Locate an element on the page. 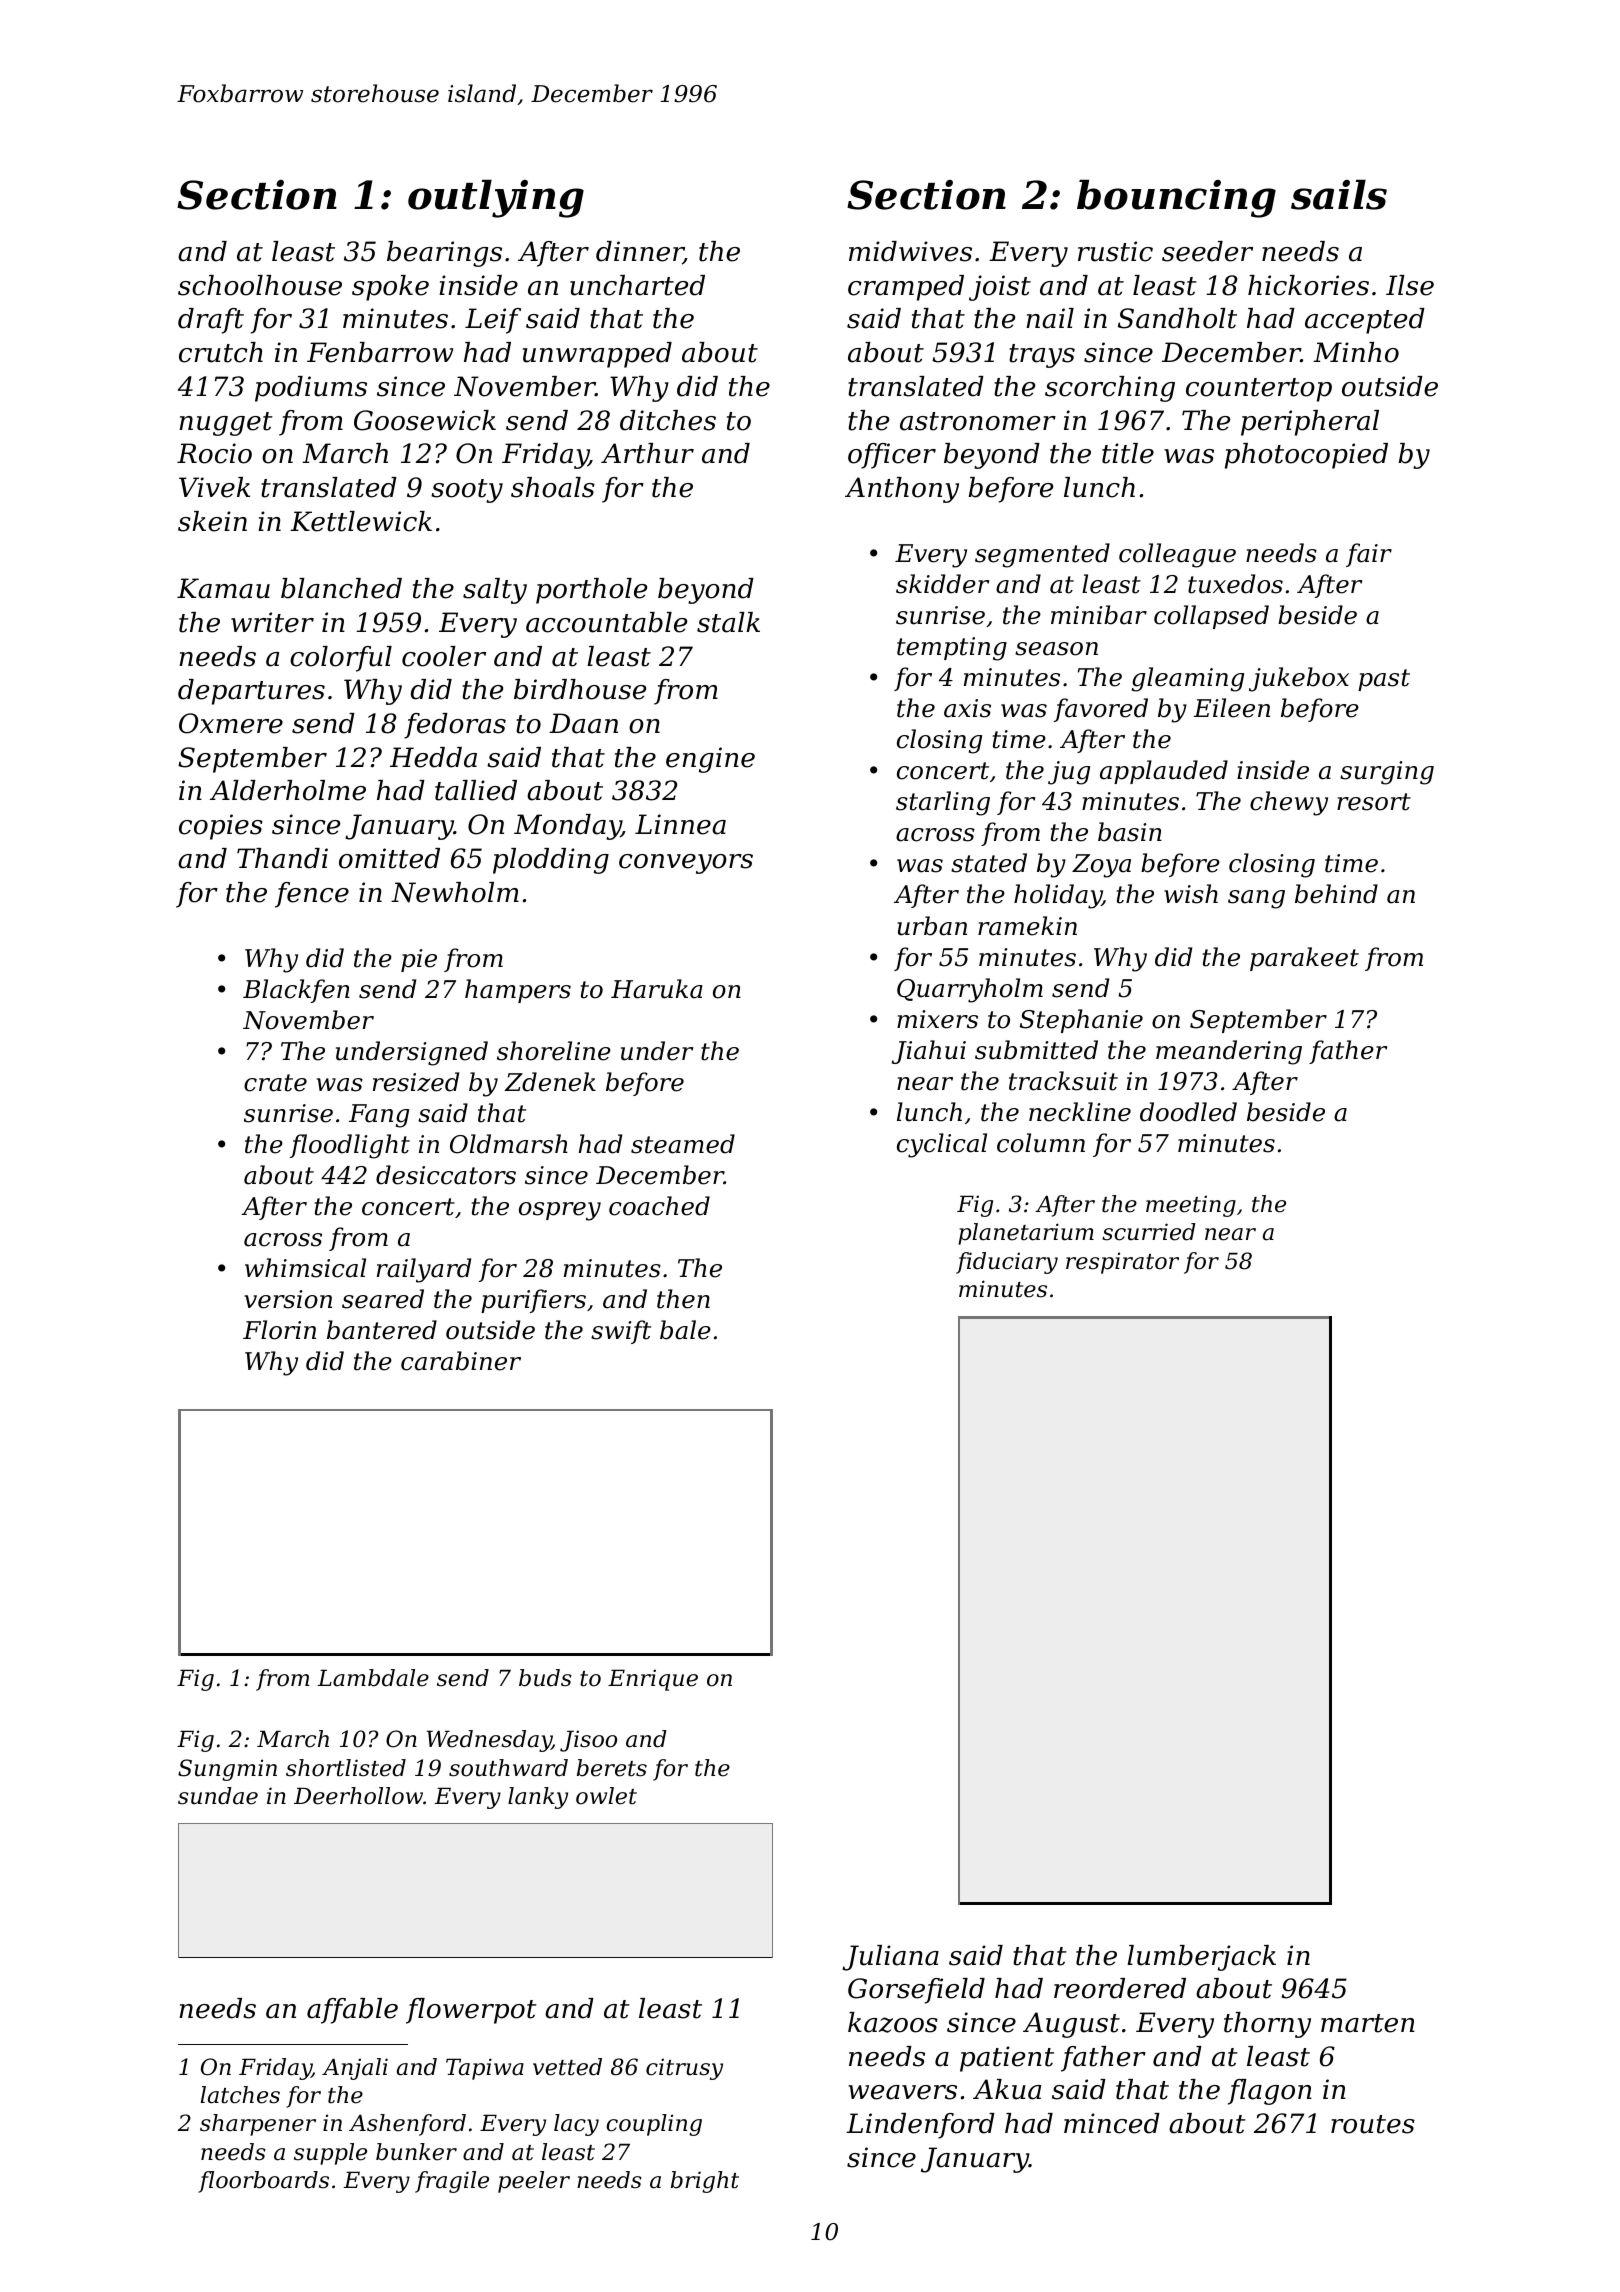 This image has width=1620, height=2292. outlying is located at coordinates (496, 198).
